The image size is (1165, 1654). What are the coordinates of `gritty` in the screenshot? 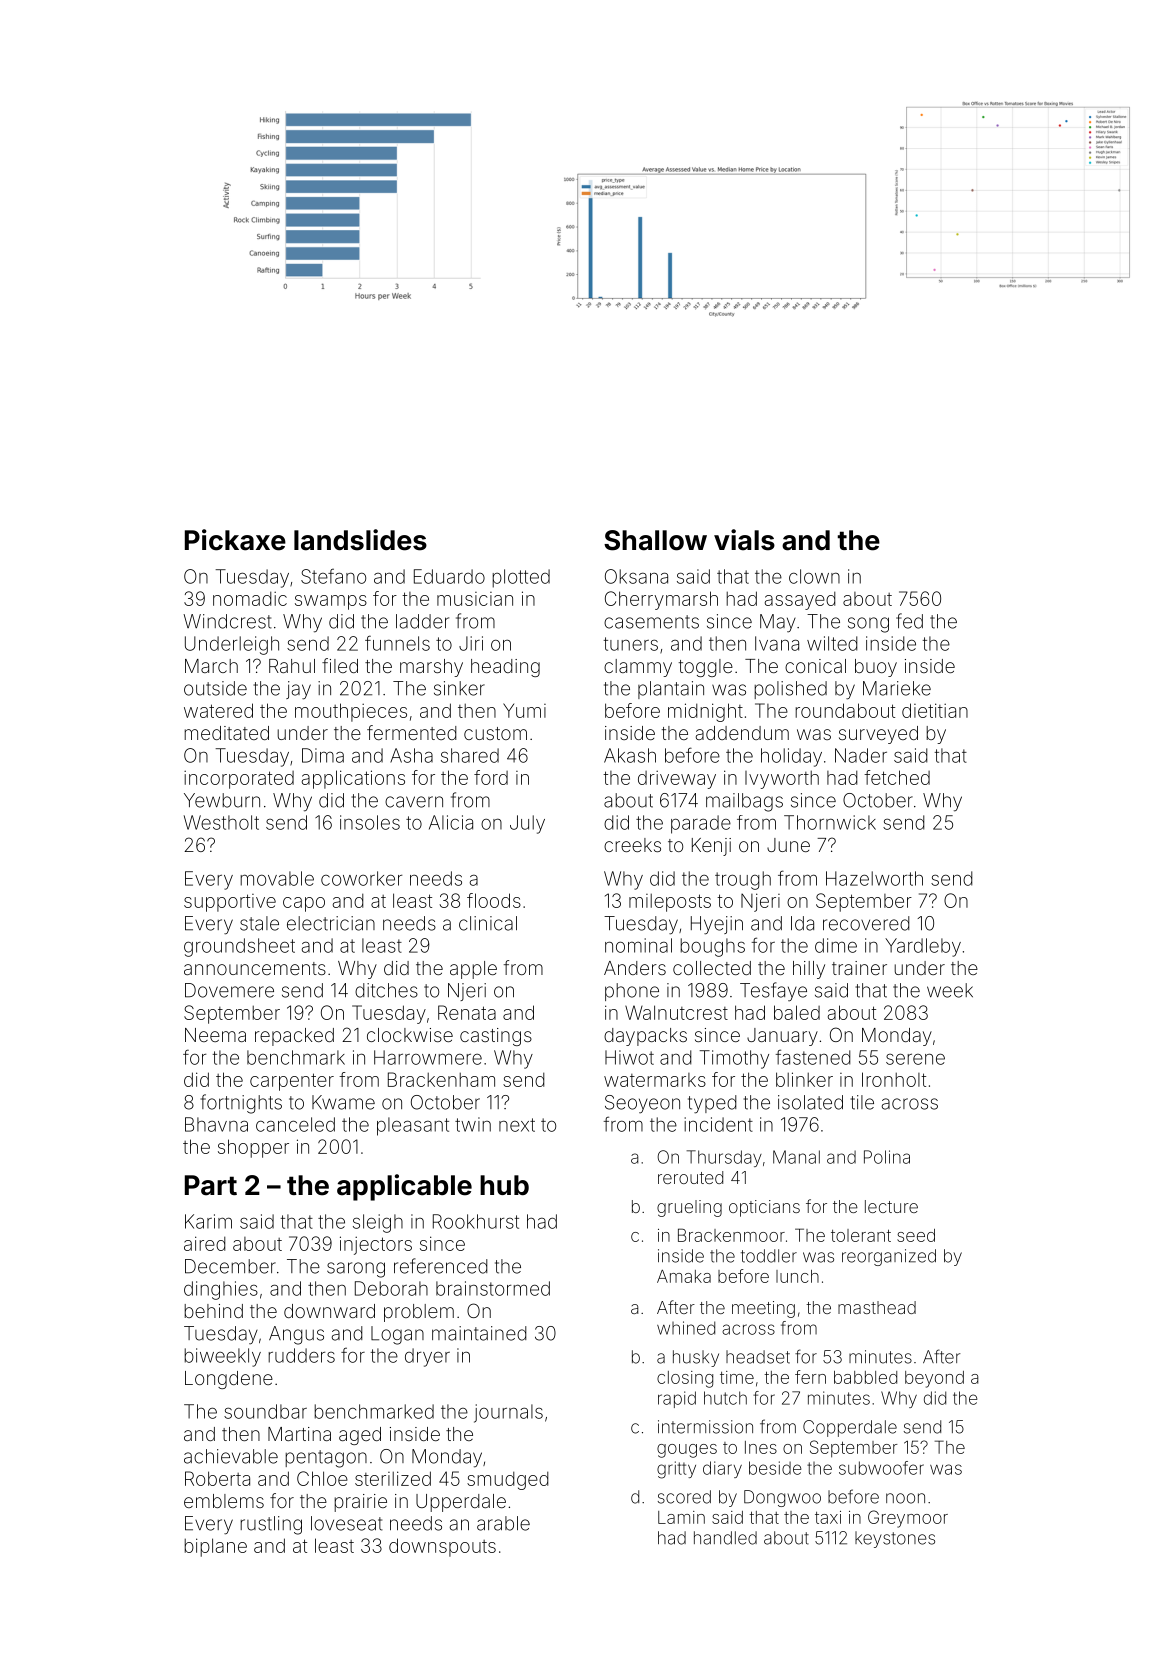 It's located at (676, 1470).
